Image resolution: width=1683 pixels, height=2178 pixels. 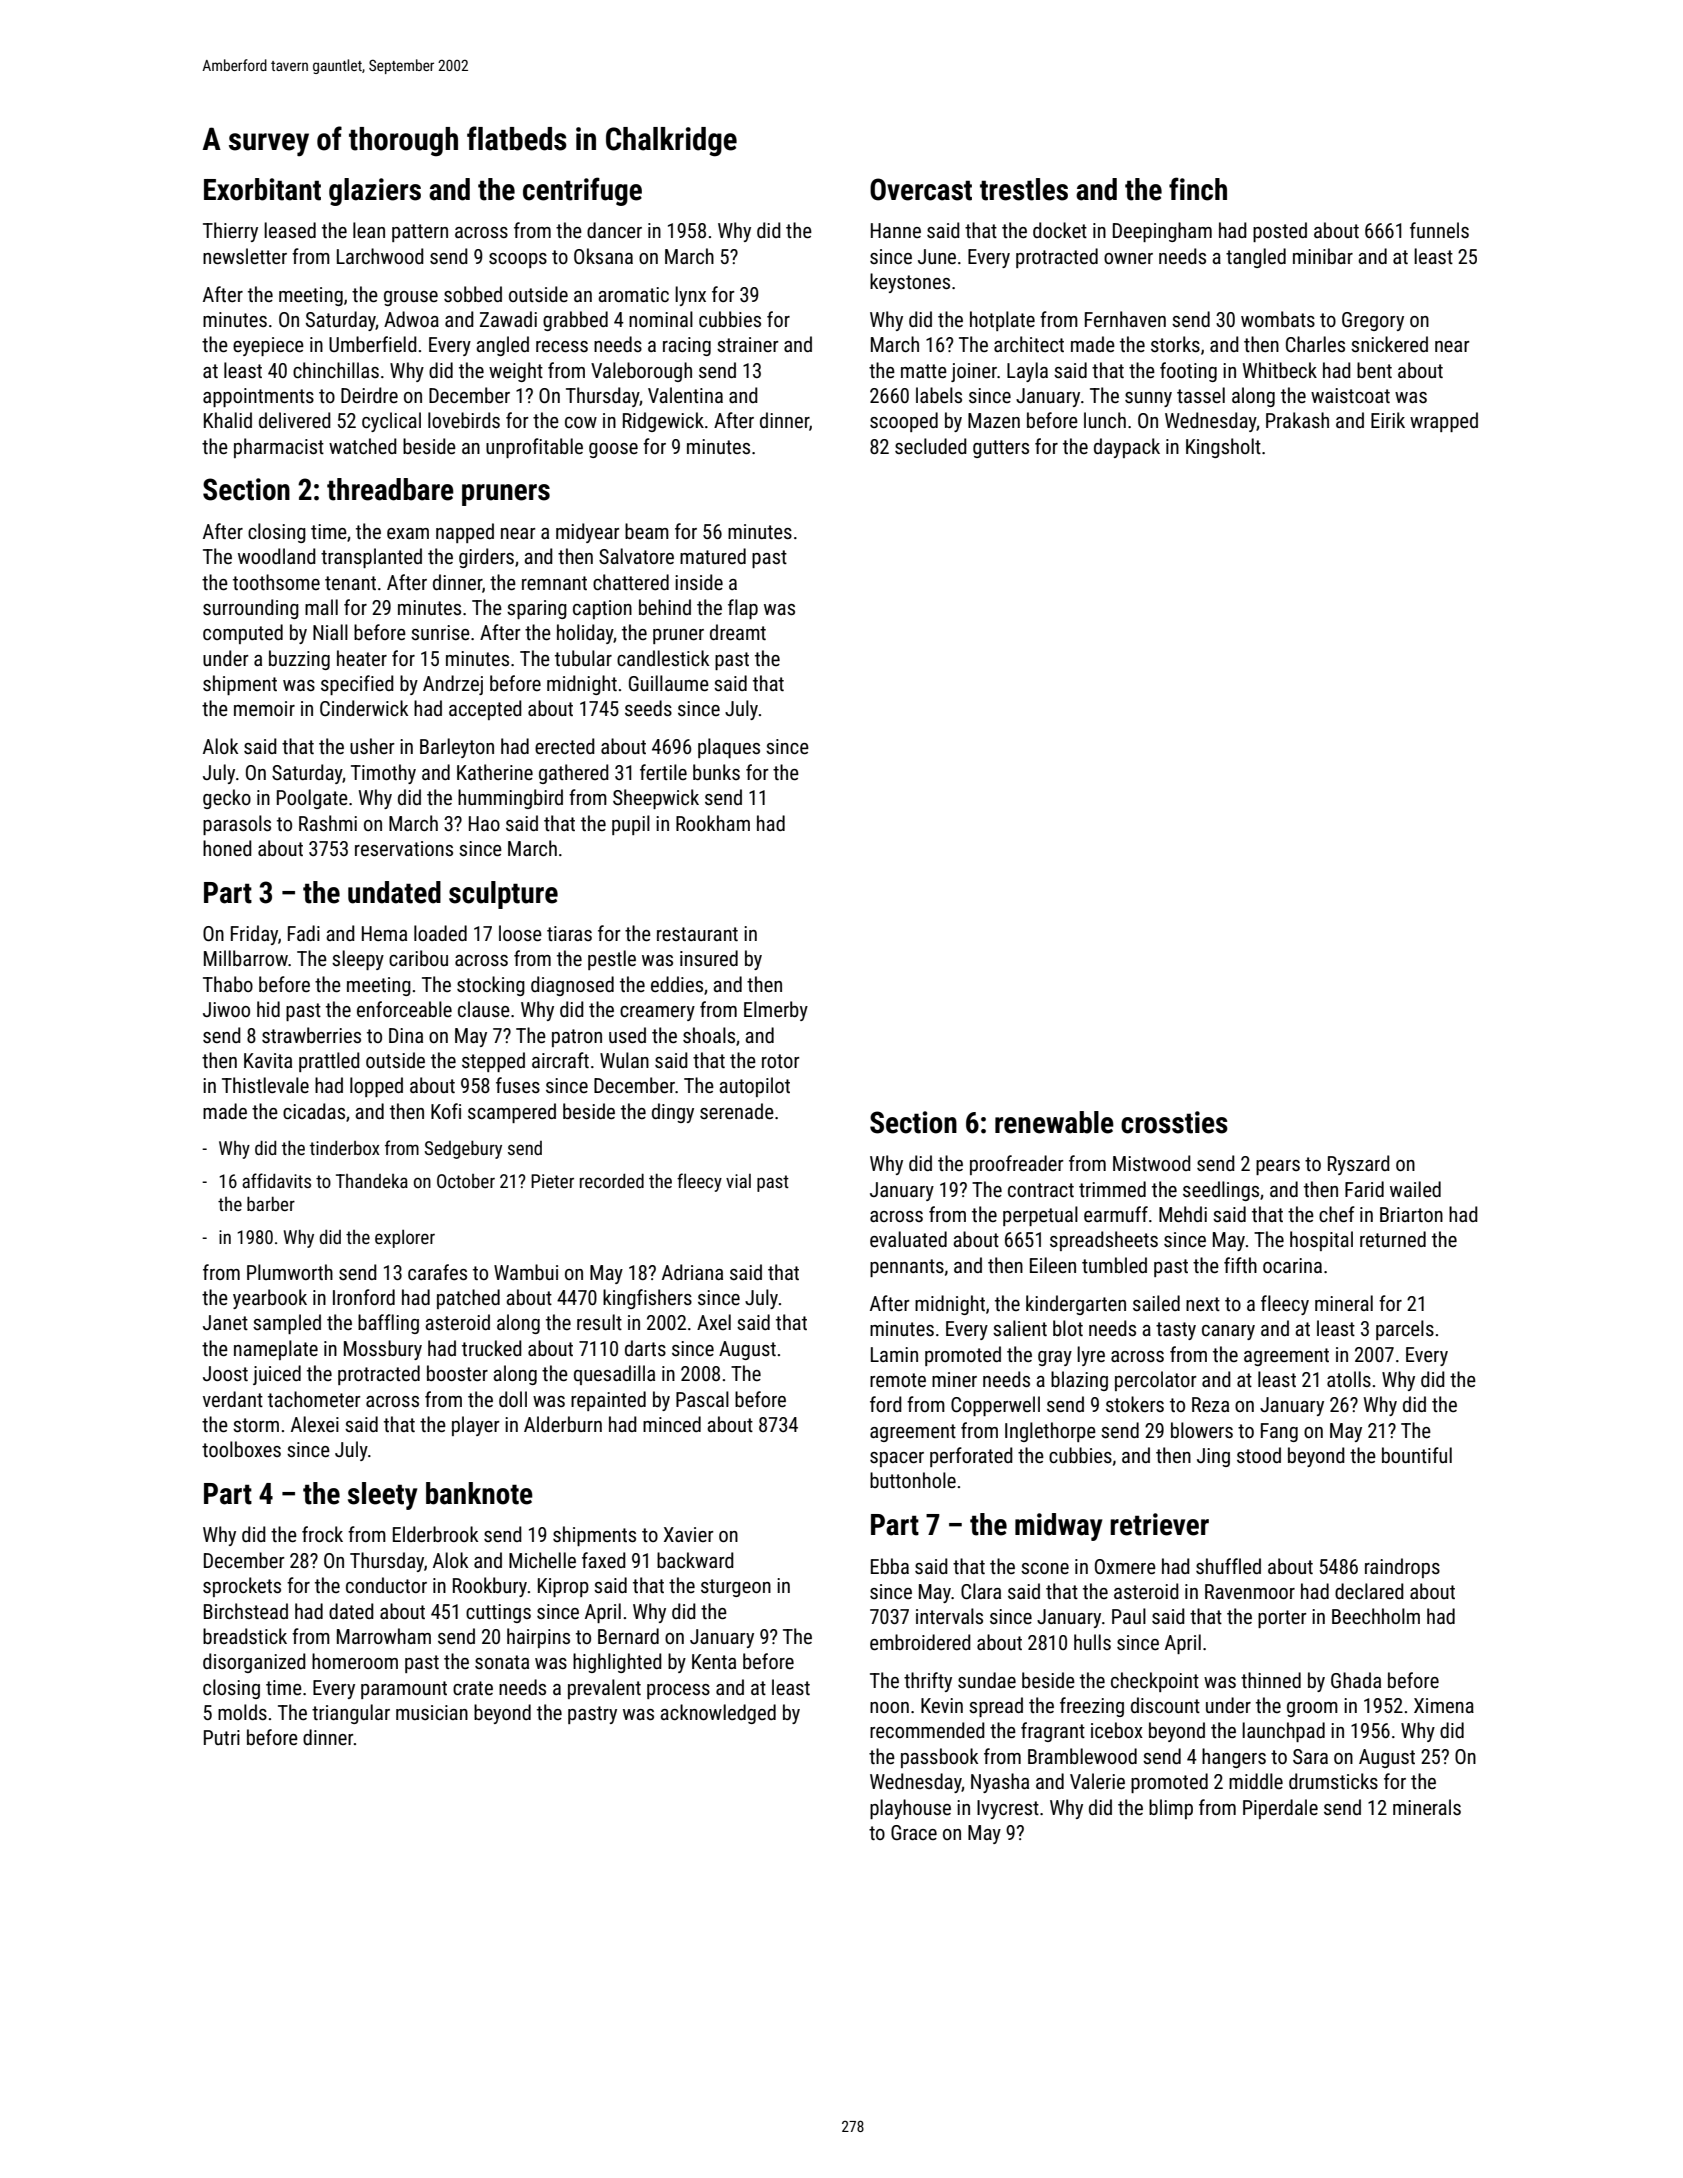 What do you see at coordinates (1017, 1165) in the screenshot?
I see `proofreader` at bounding box center [1017, 1165].
